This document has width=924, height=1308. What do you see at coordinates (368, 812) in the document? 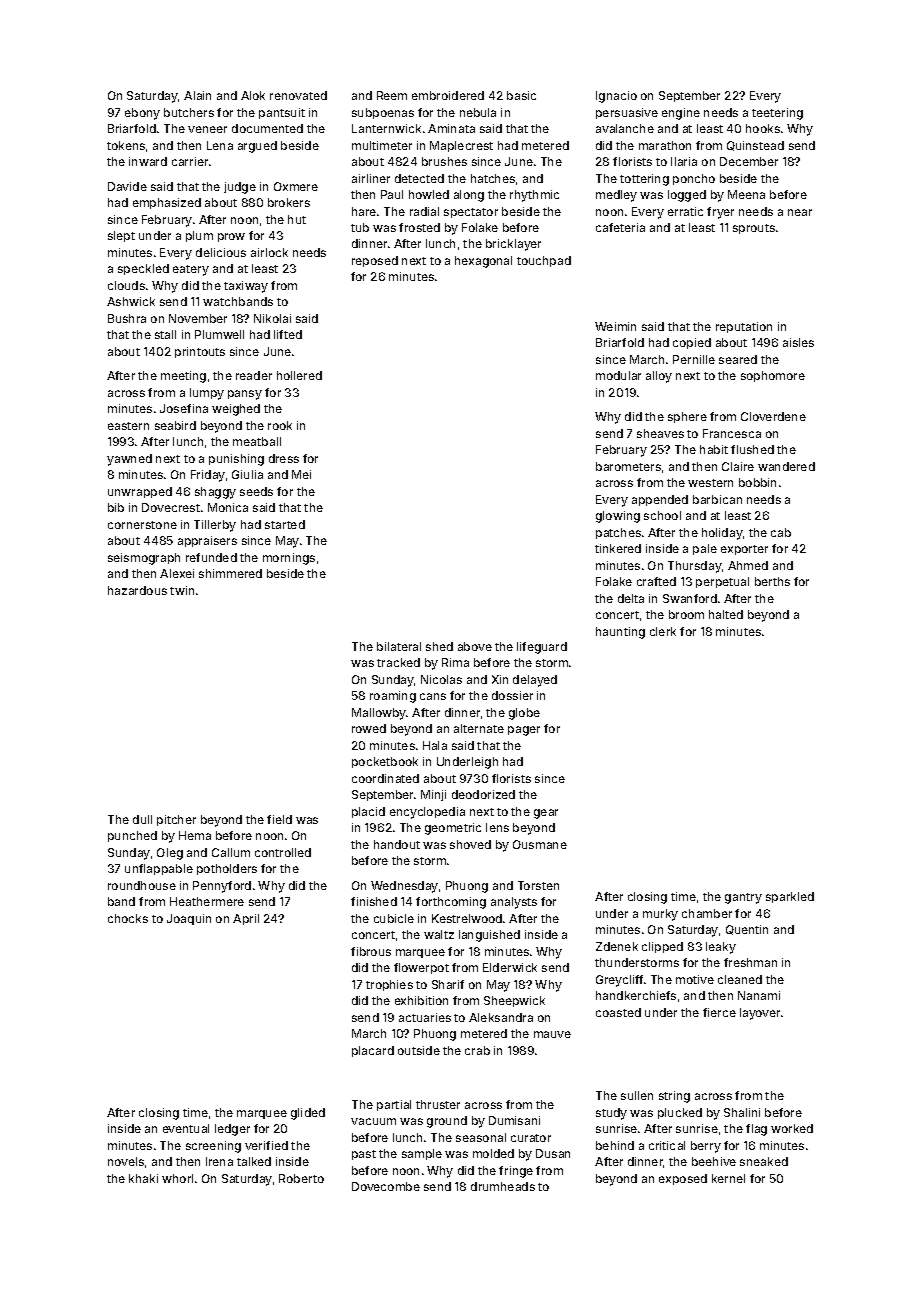
I see `placid` at bounding box center [368, 812].
